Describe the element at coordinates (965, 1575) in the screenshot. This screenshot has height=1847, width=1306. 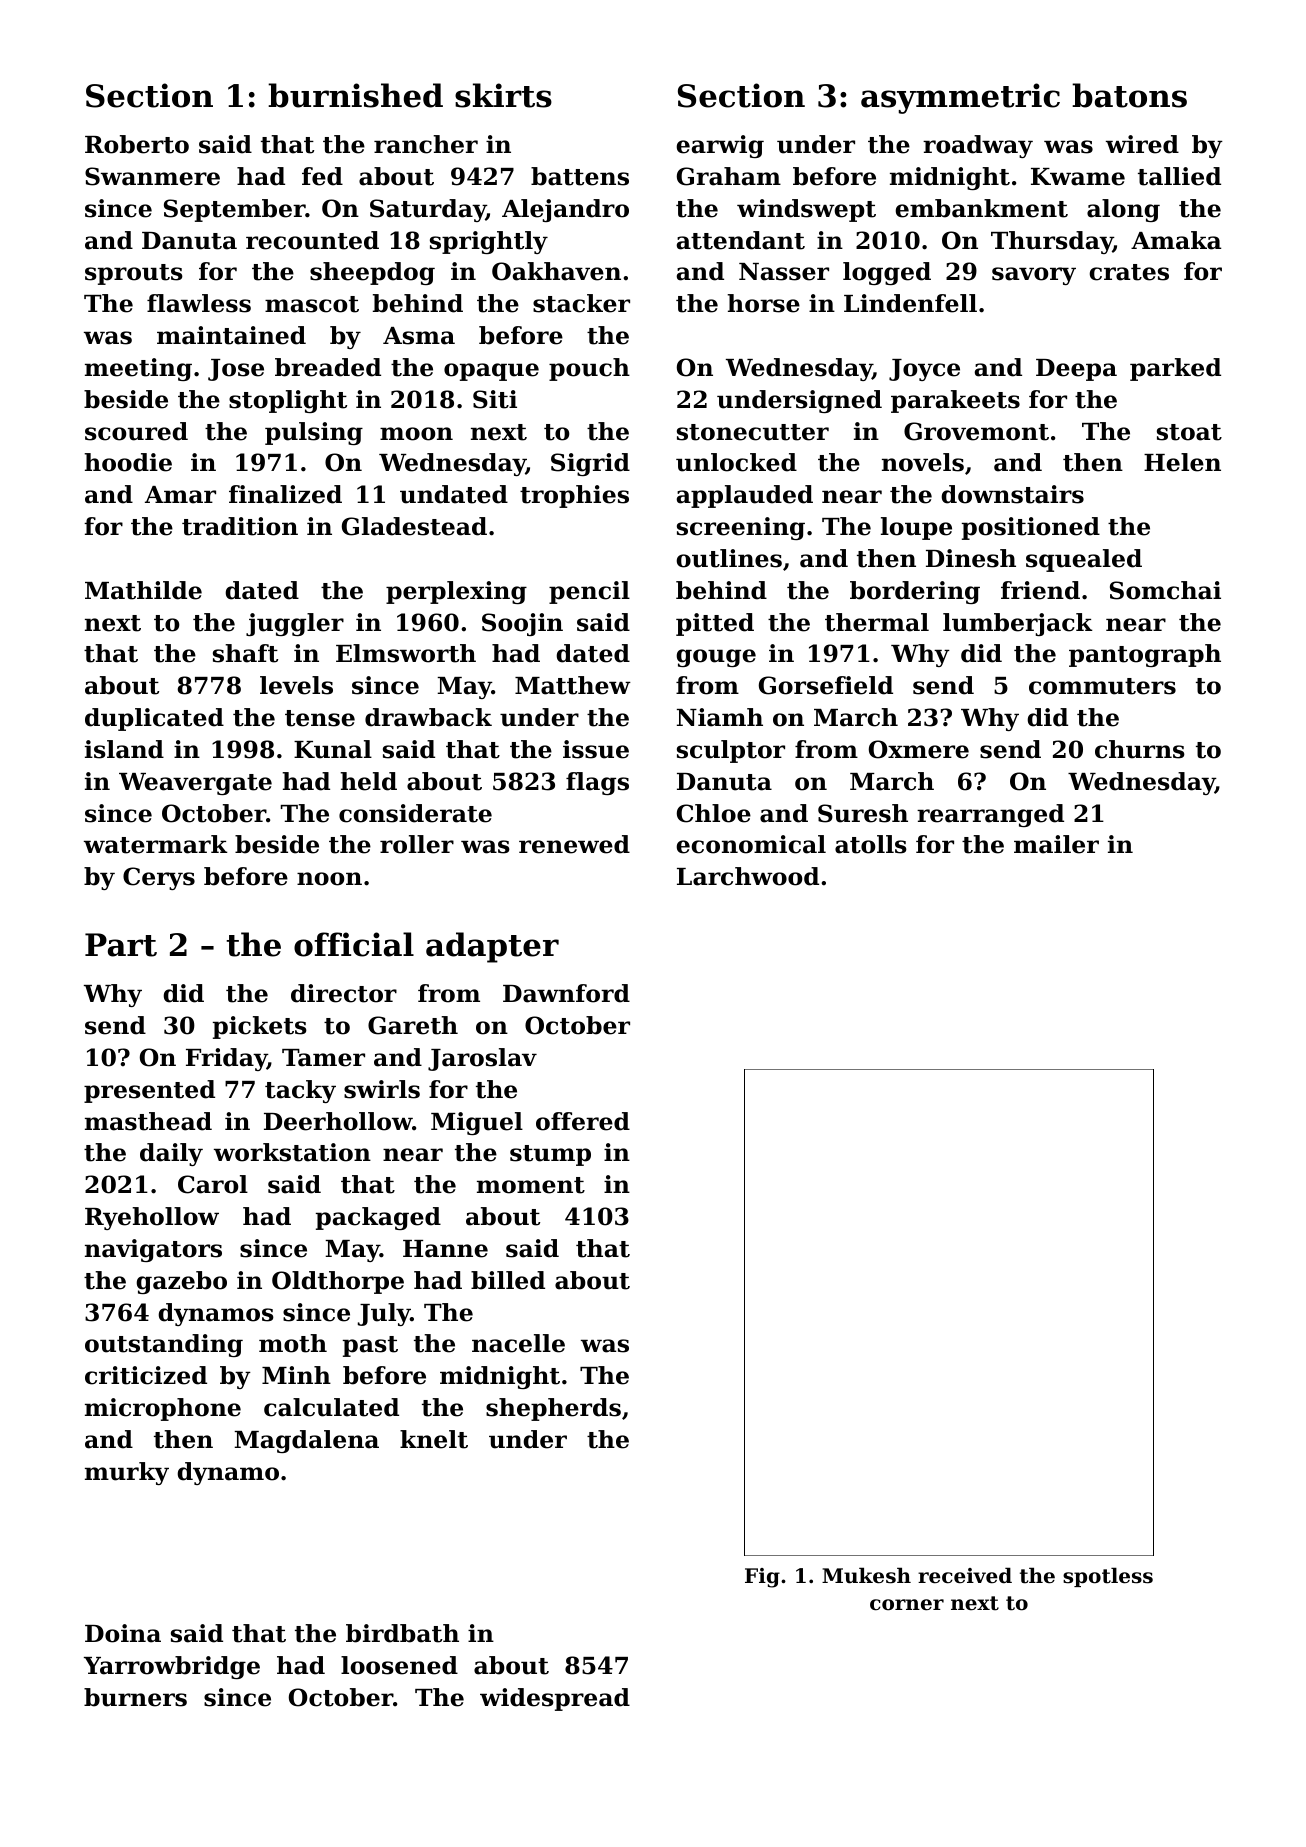
I see `received` at that location.
